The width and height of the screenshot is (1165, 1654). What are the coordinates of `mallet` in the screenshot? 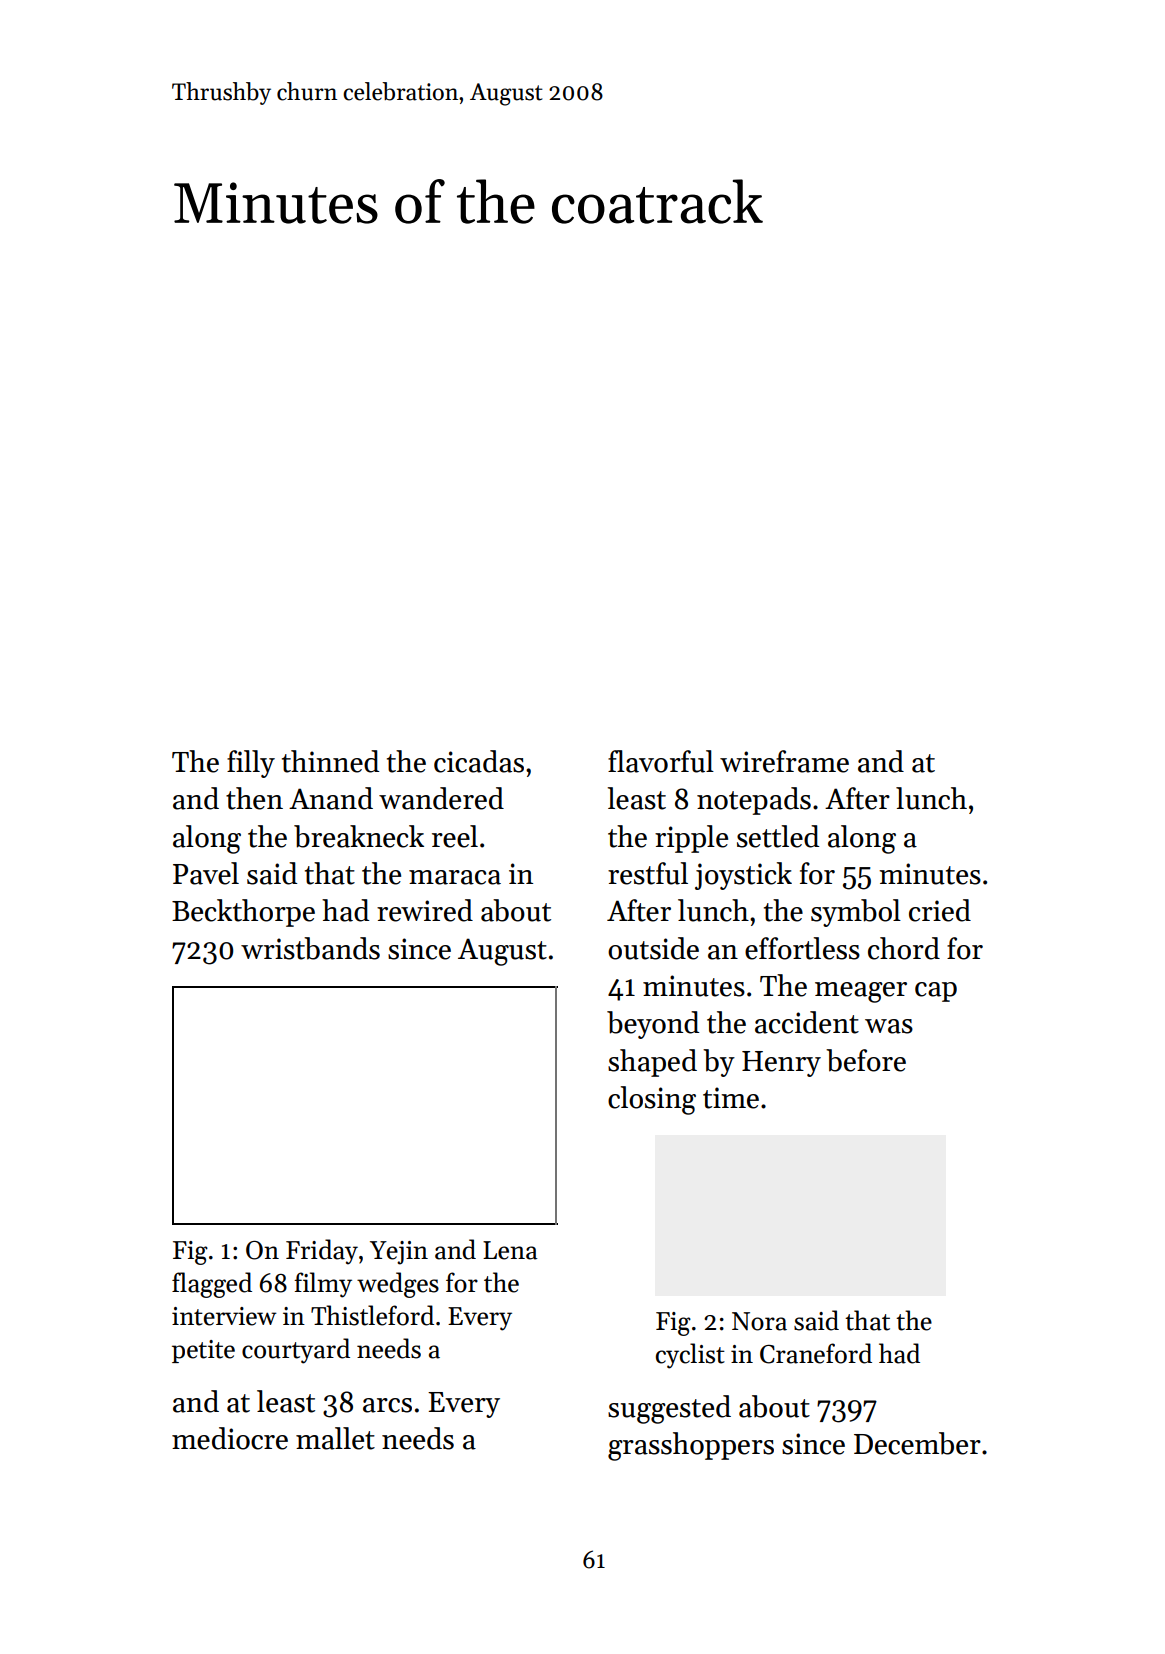 It's located at (335, 1438).
